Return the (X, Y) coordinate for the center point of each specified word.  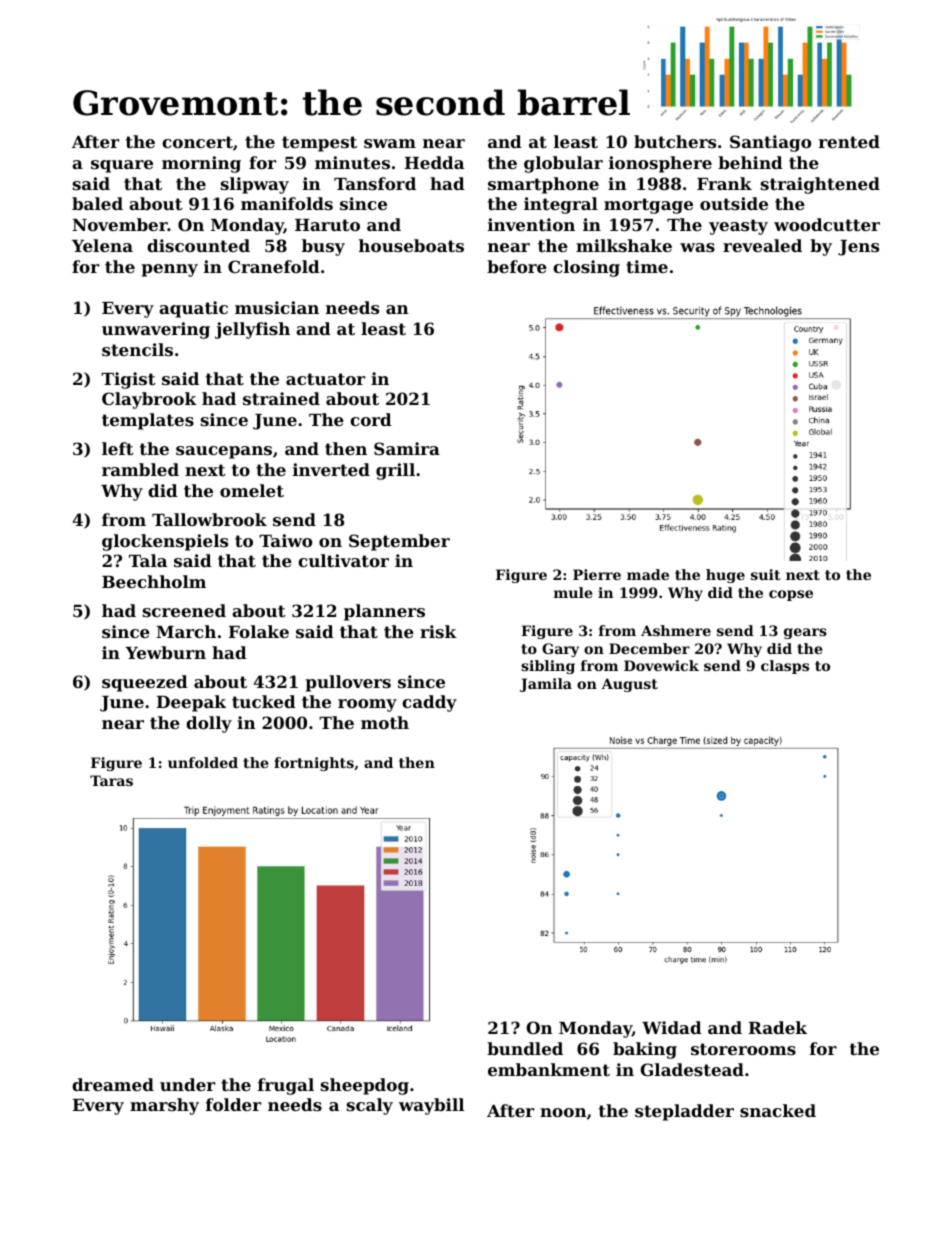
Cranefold (274, 266)
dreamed (113, 1084)
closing (586, 268)
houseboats (411, 245)
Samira (407, 448)
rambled (140, 469)
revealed (762, 245)
